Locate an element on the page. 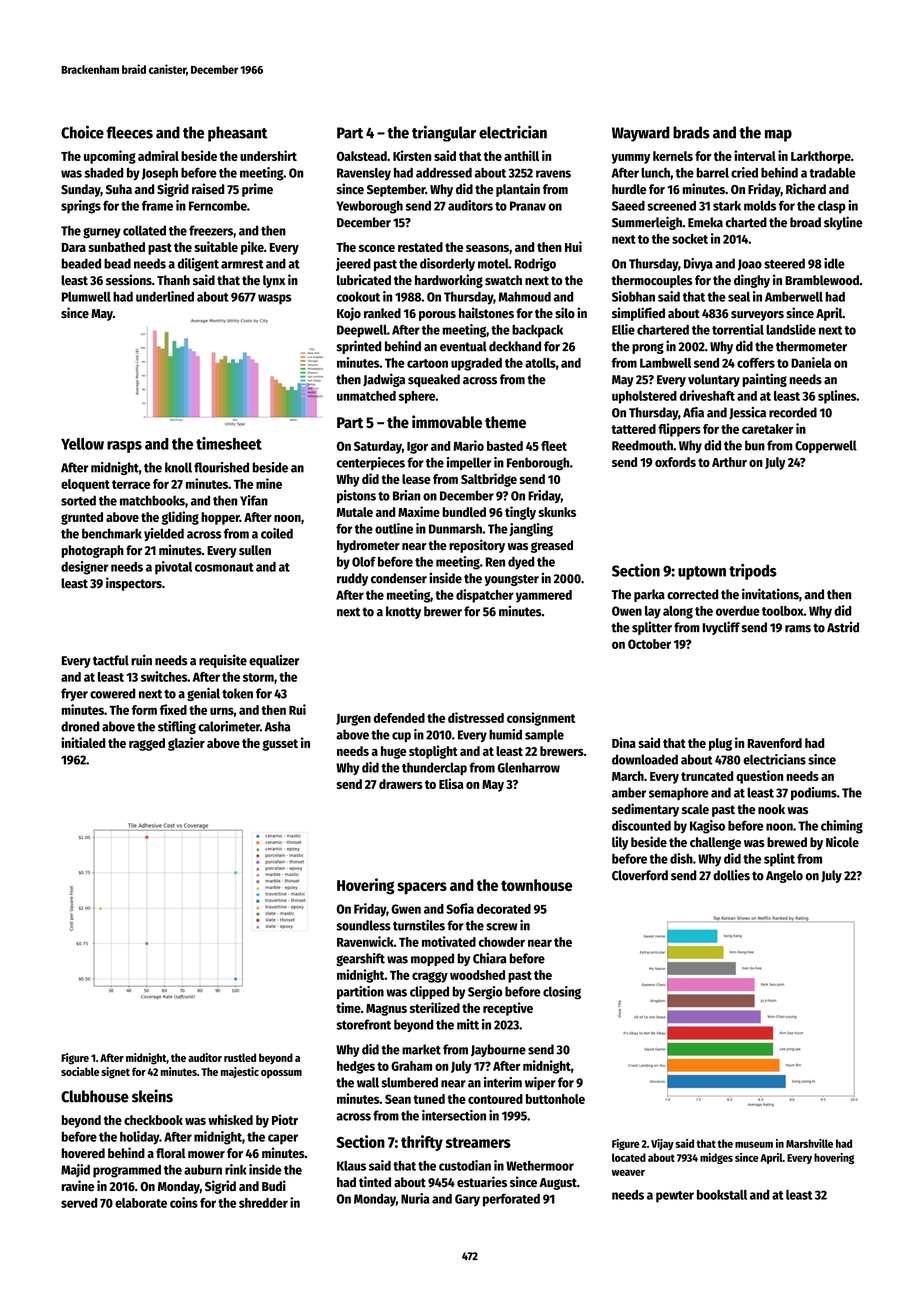  caper is located at coordinates (283, 1139).
